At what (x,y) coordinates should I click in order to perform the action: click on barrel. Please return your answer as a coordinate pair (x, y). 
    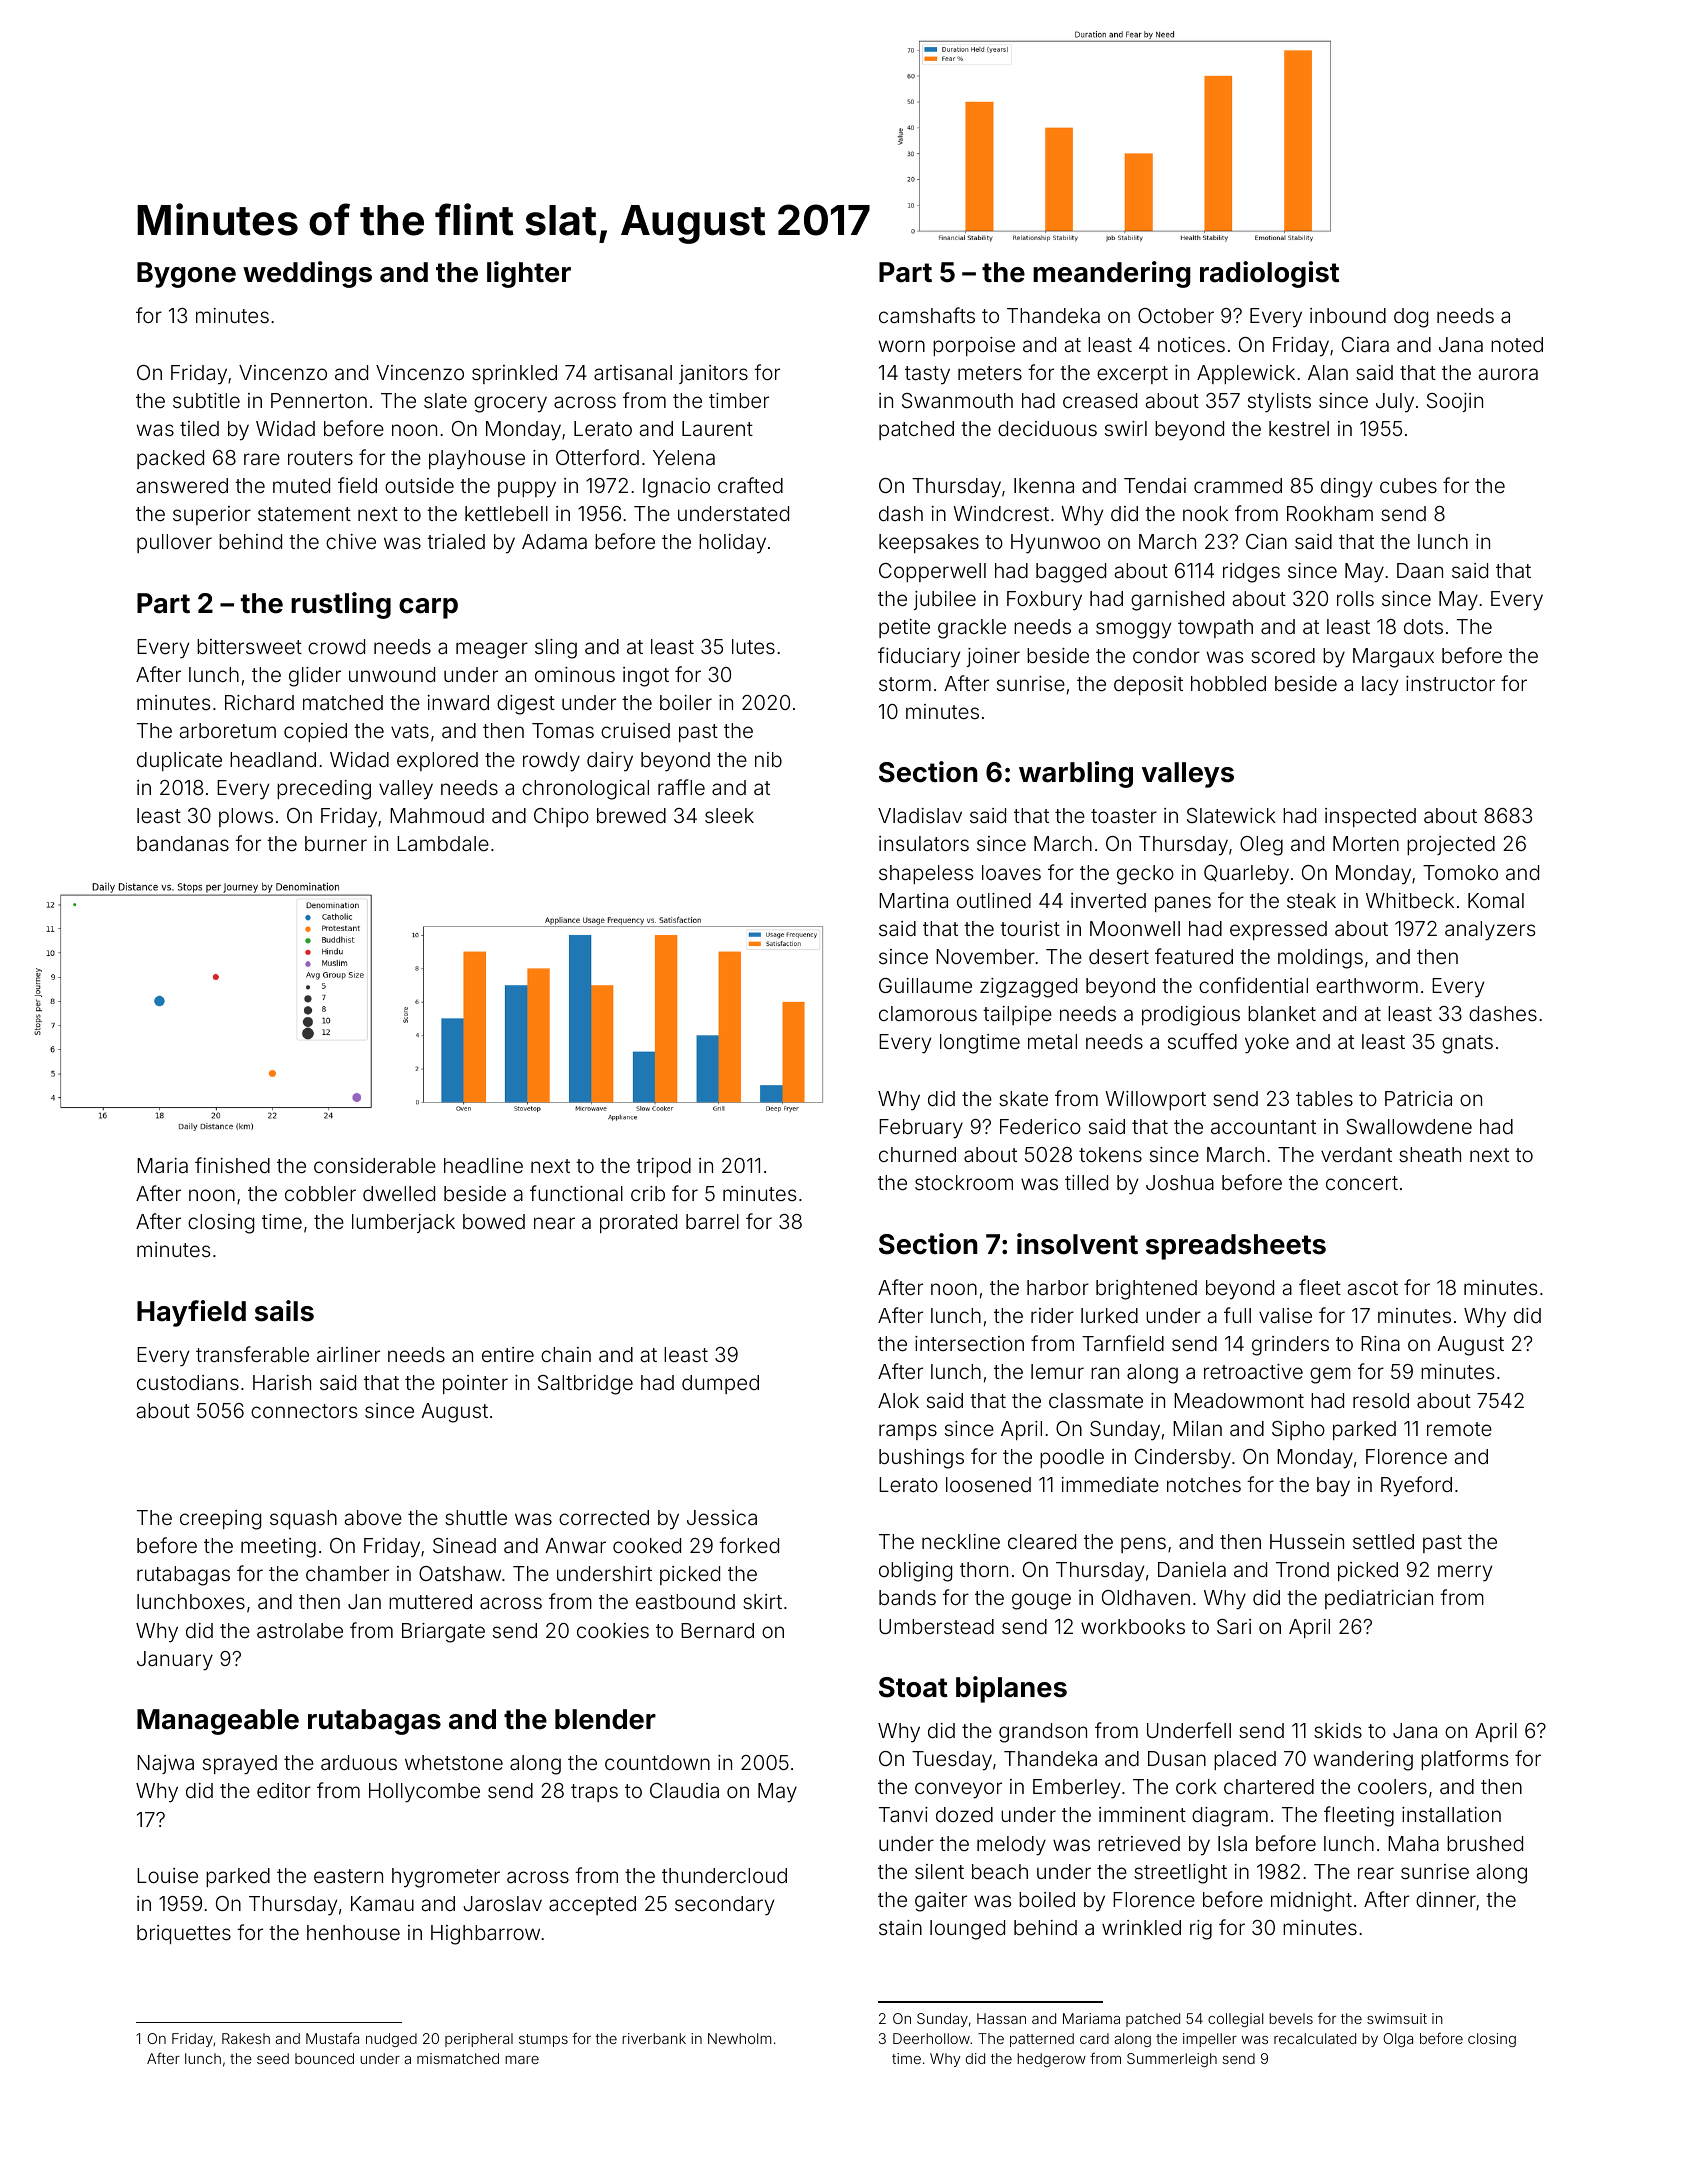
    Looking at the image, I should click on (712, 1221).
